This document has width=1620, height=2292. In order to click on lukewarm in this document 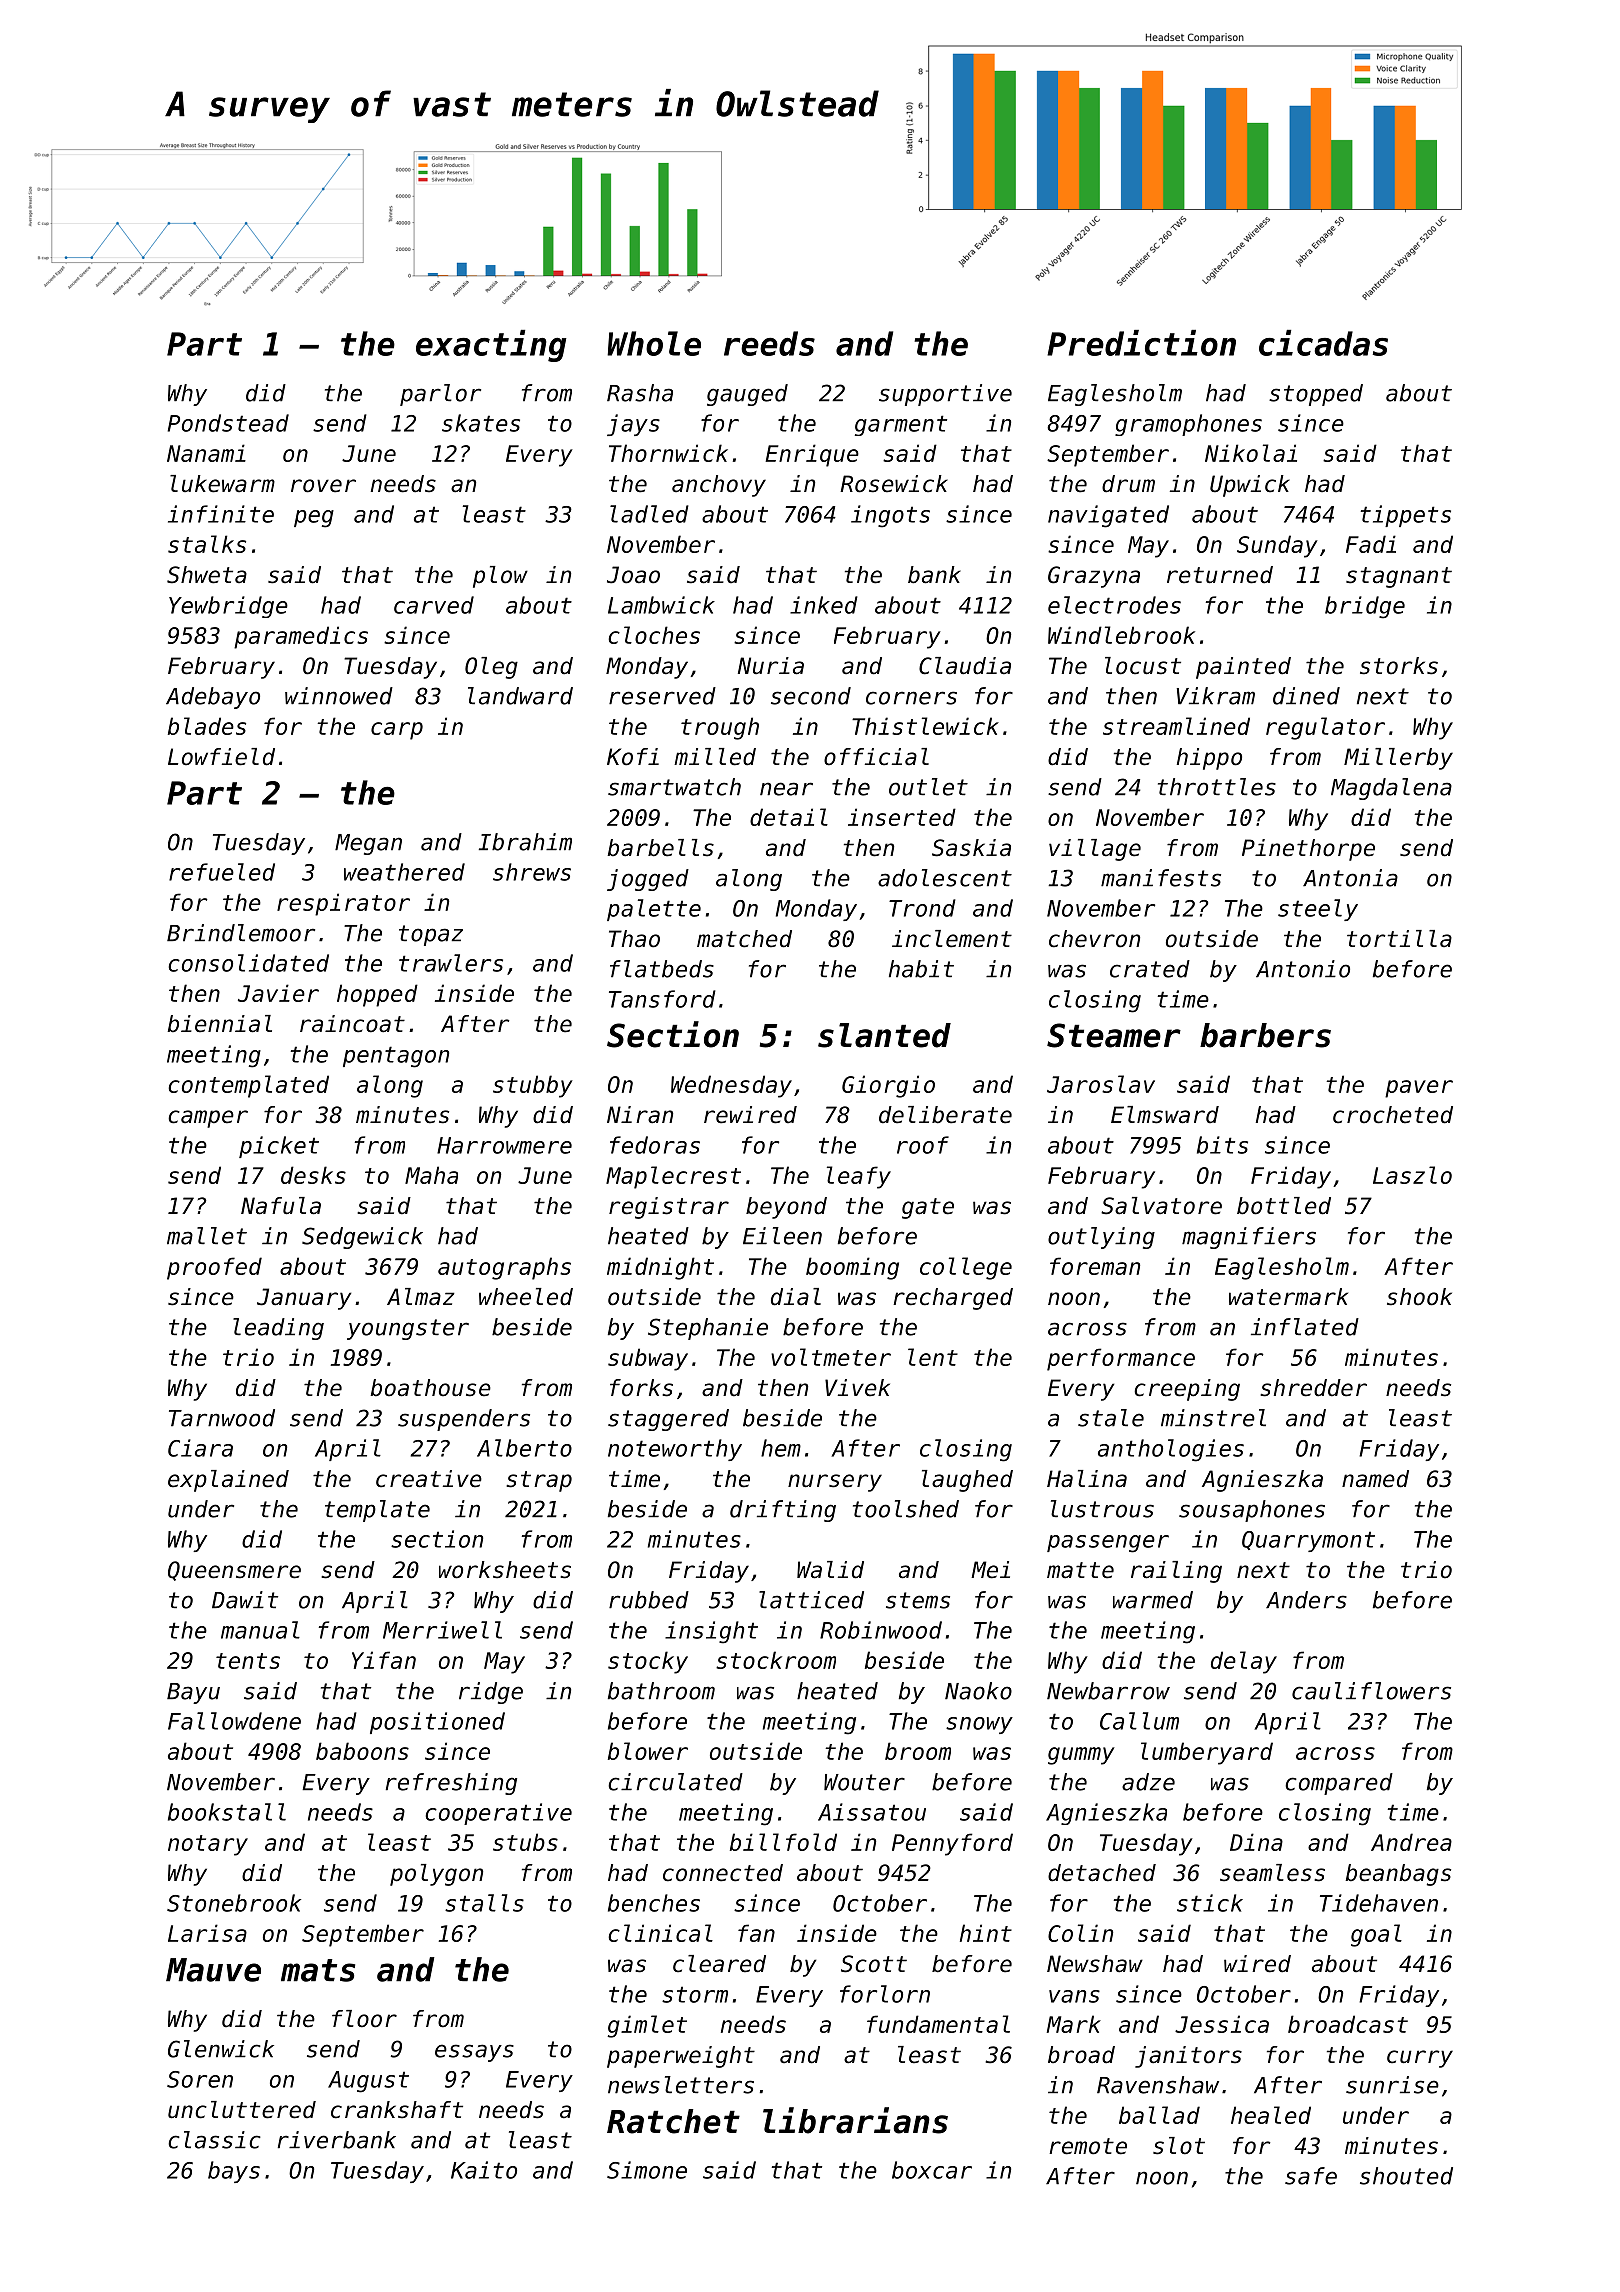, I will do `click(222, 484)`.
